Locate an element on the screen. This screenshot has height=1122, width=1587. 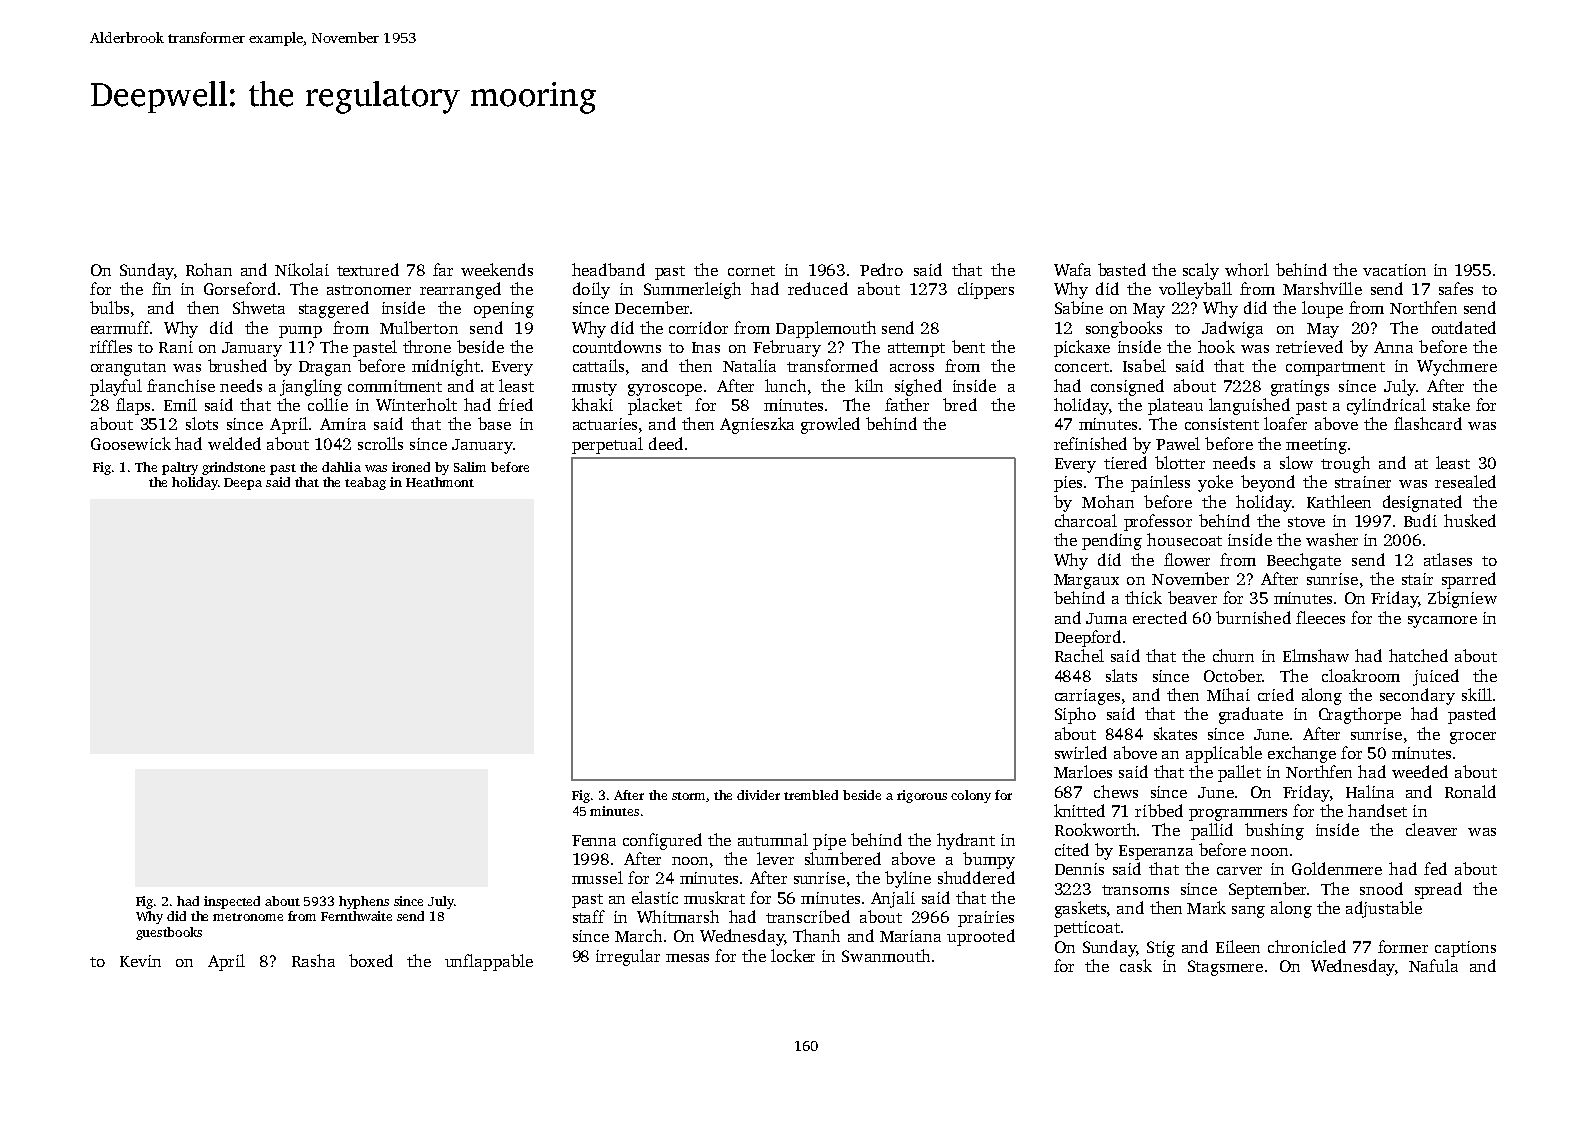
storm is located at coordinates (689, 797).
